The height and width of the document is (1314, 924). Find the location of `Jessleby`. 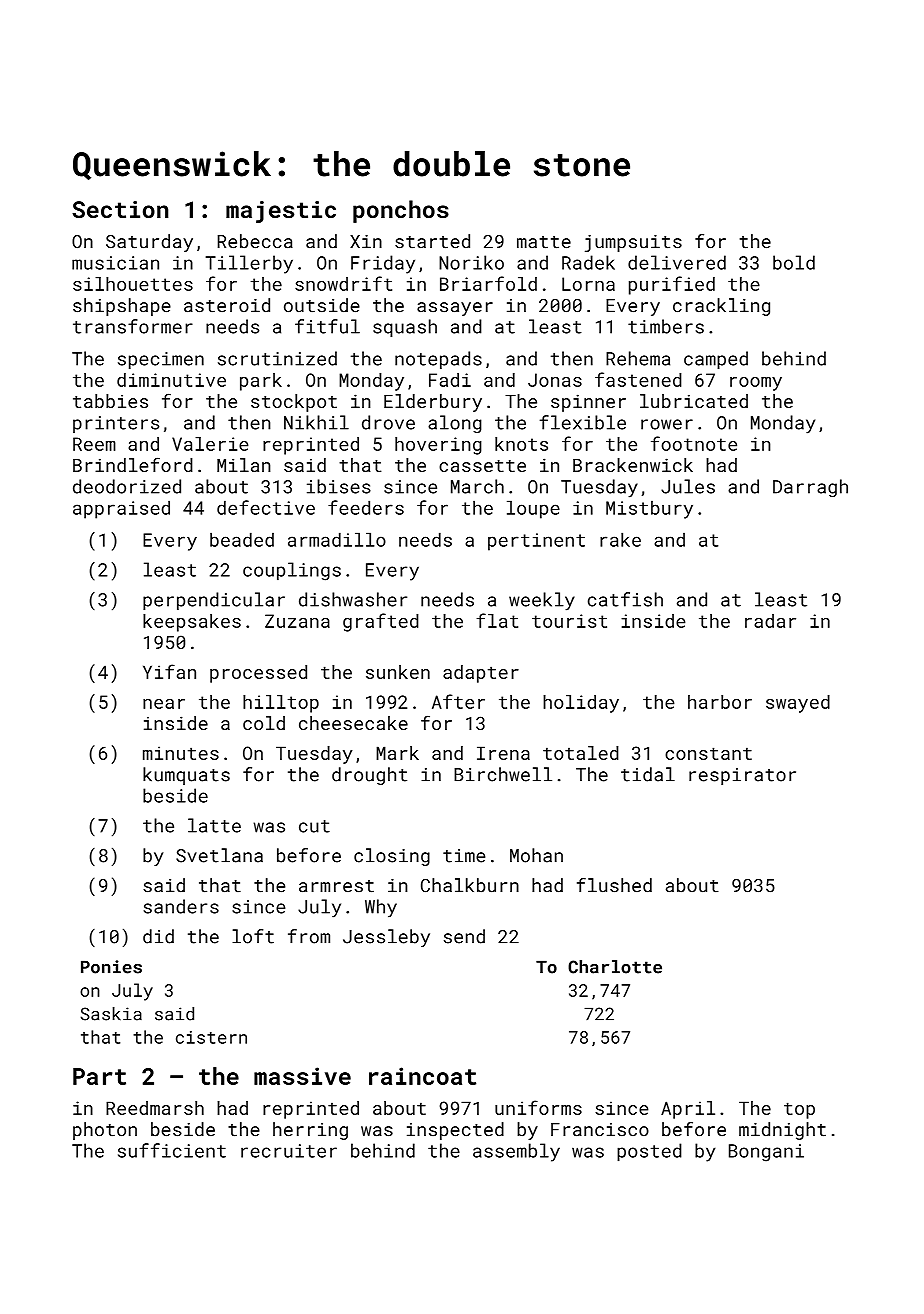

Jessleby is located at coordinates (386, 938).
